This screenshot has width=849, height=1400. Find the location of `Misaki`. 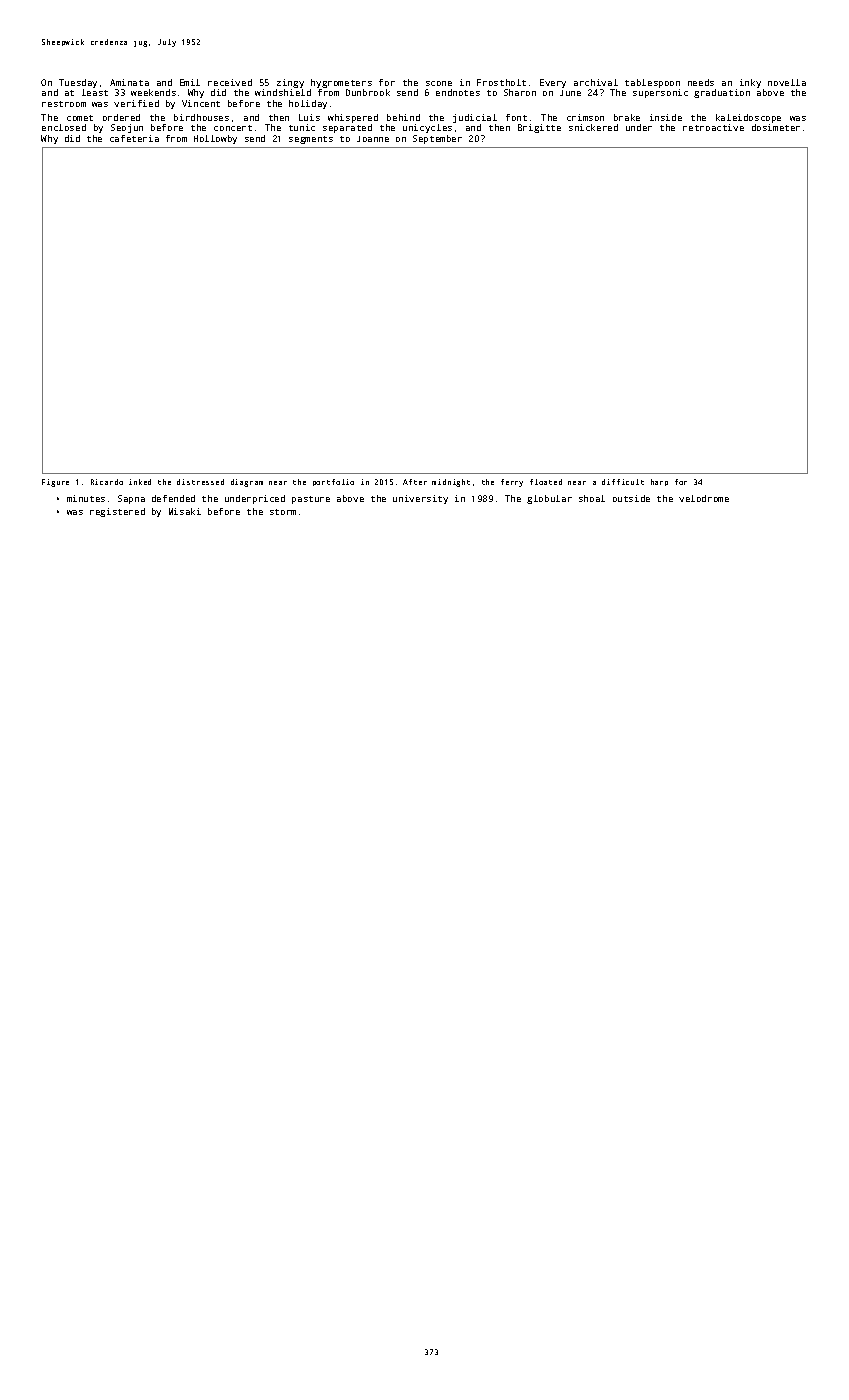

Misaki is located at coordinates (185, 511).
